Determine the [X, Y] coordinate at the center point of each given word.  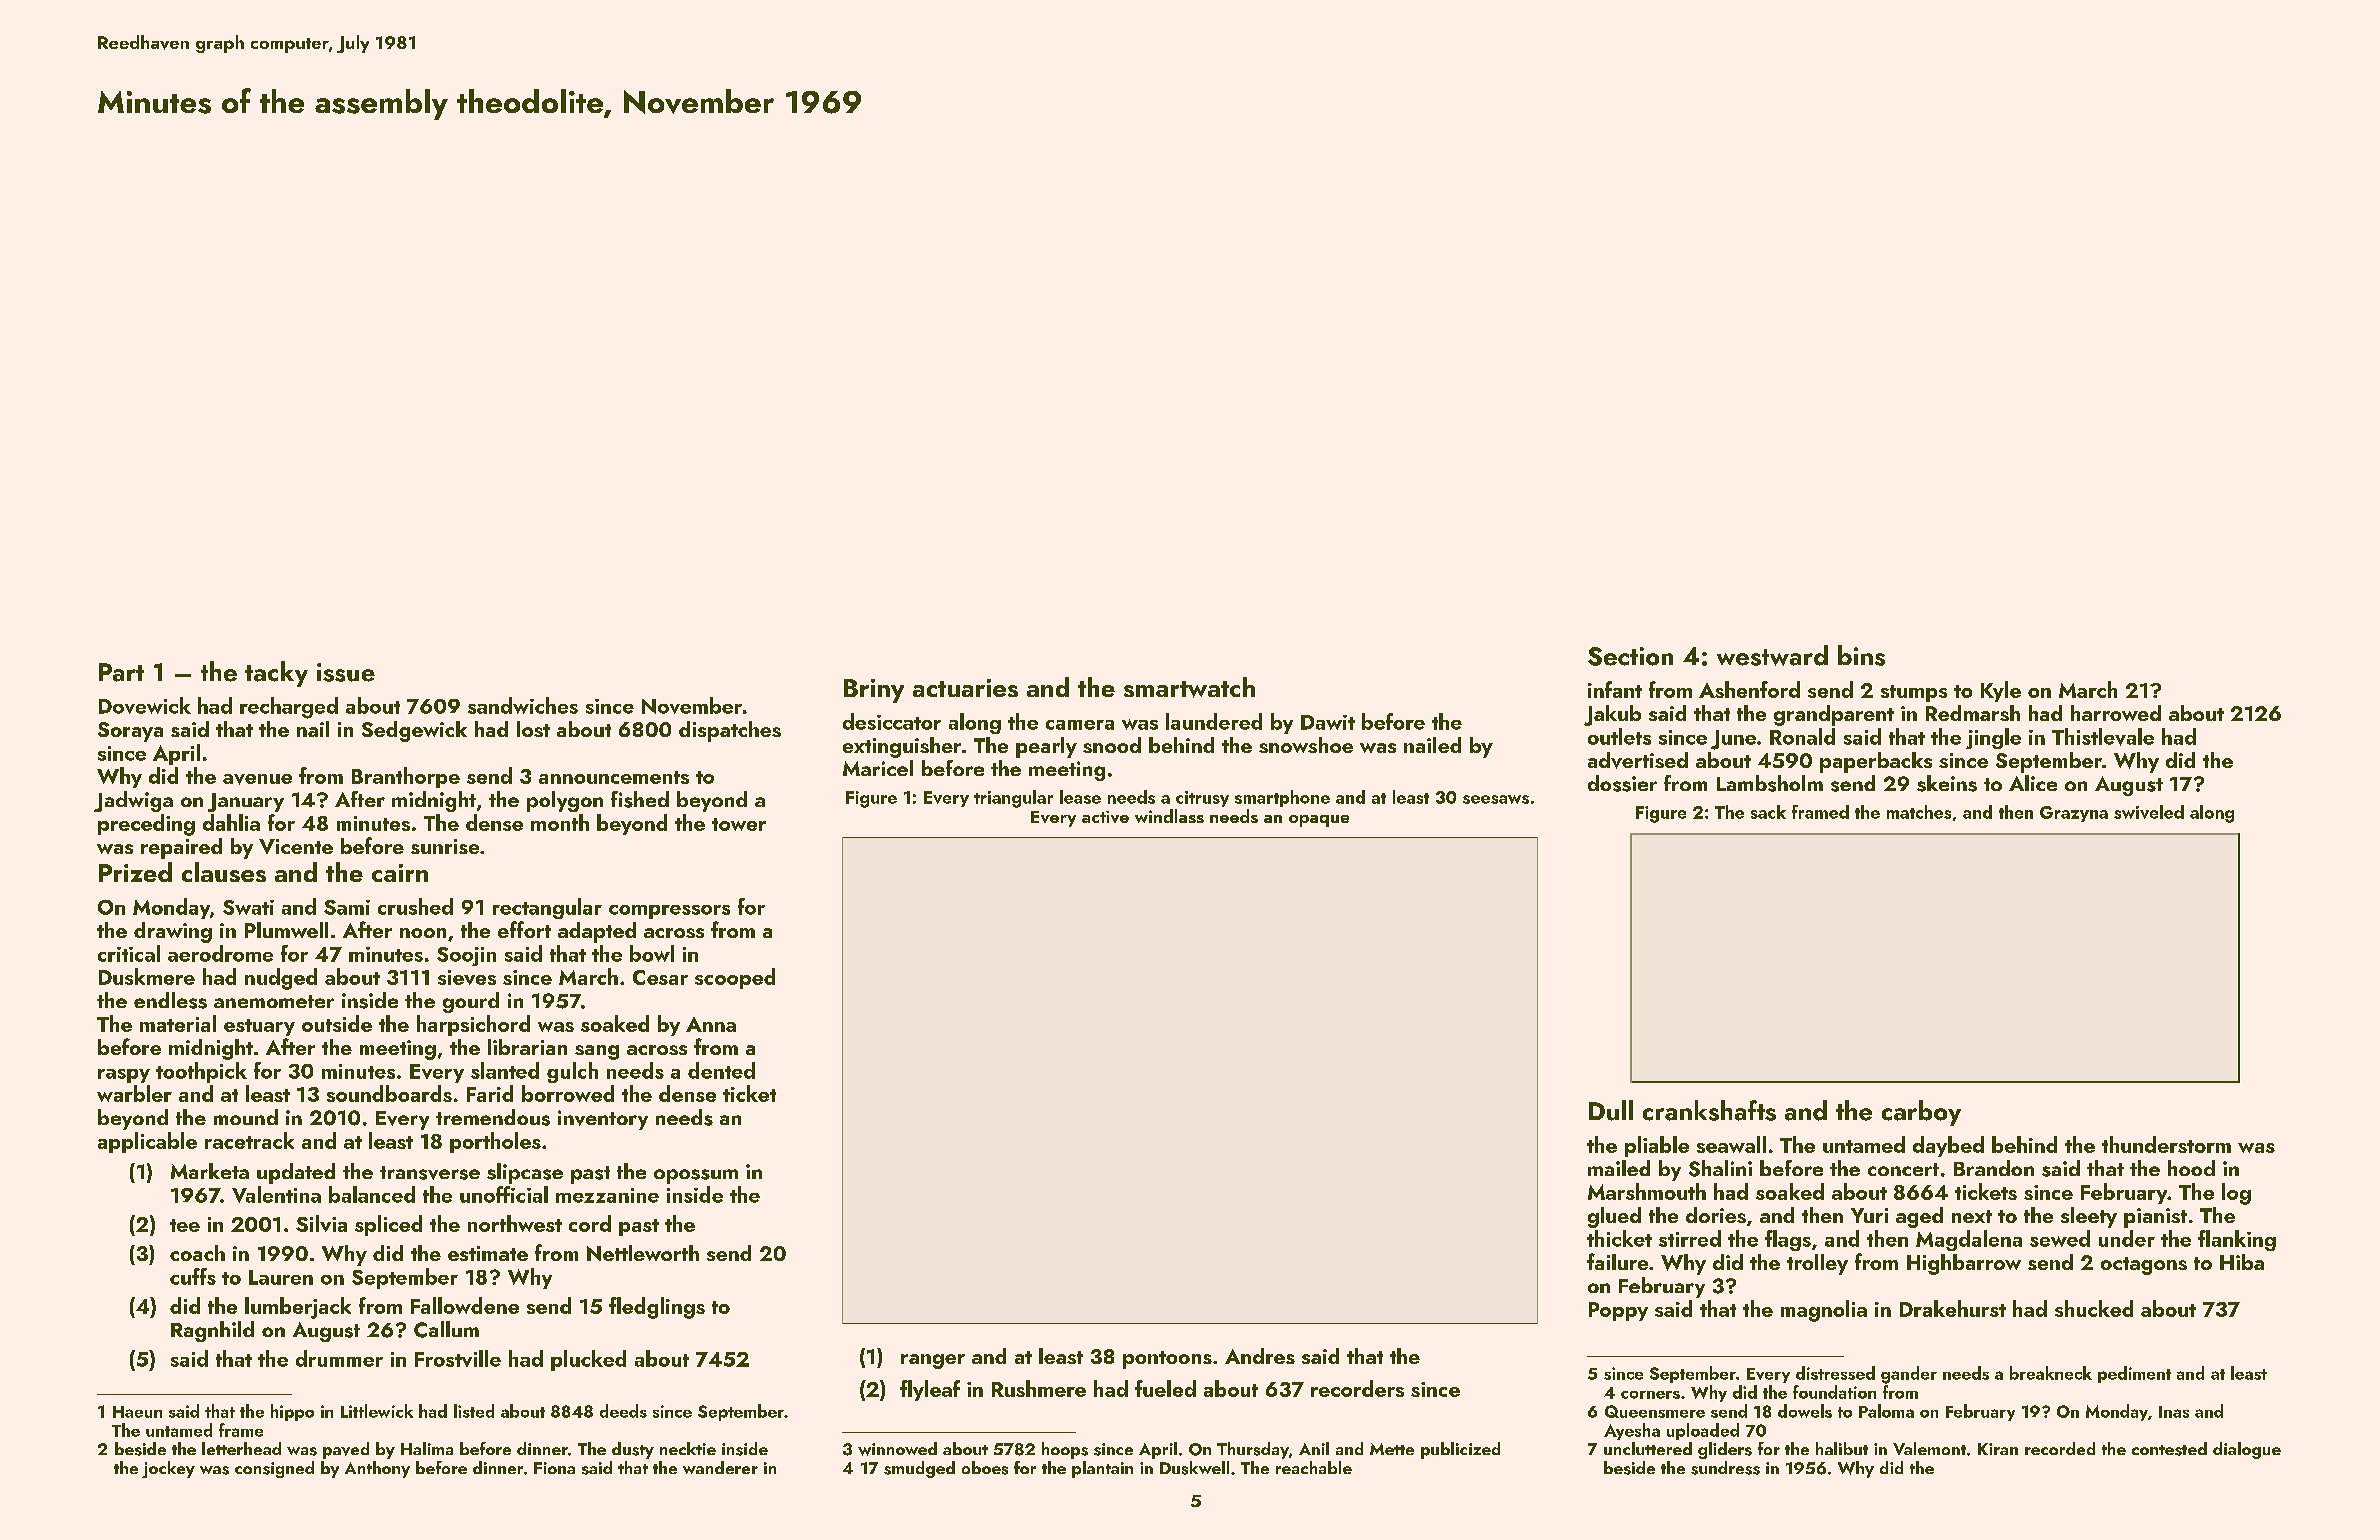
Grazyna [2074, 814]
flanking [2237, 1240]
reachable [1314, 1467]
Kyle [2001, 691]
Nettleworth [643, 1253]
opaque [1319, 821]
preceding [146, 825]
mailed [1619, 1168]
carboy [1921, 1113]
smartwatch [1189, 687]
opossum [696, 1176]
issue [346, 672]
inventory [603, 1120]
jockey [168, 1469]
